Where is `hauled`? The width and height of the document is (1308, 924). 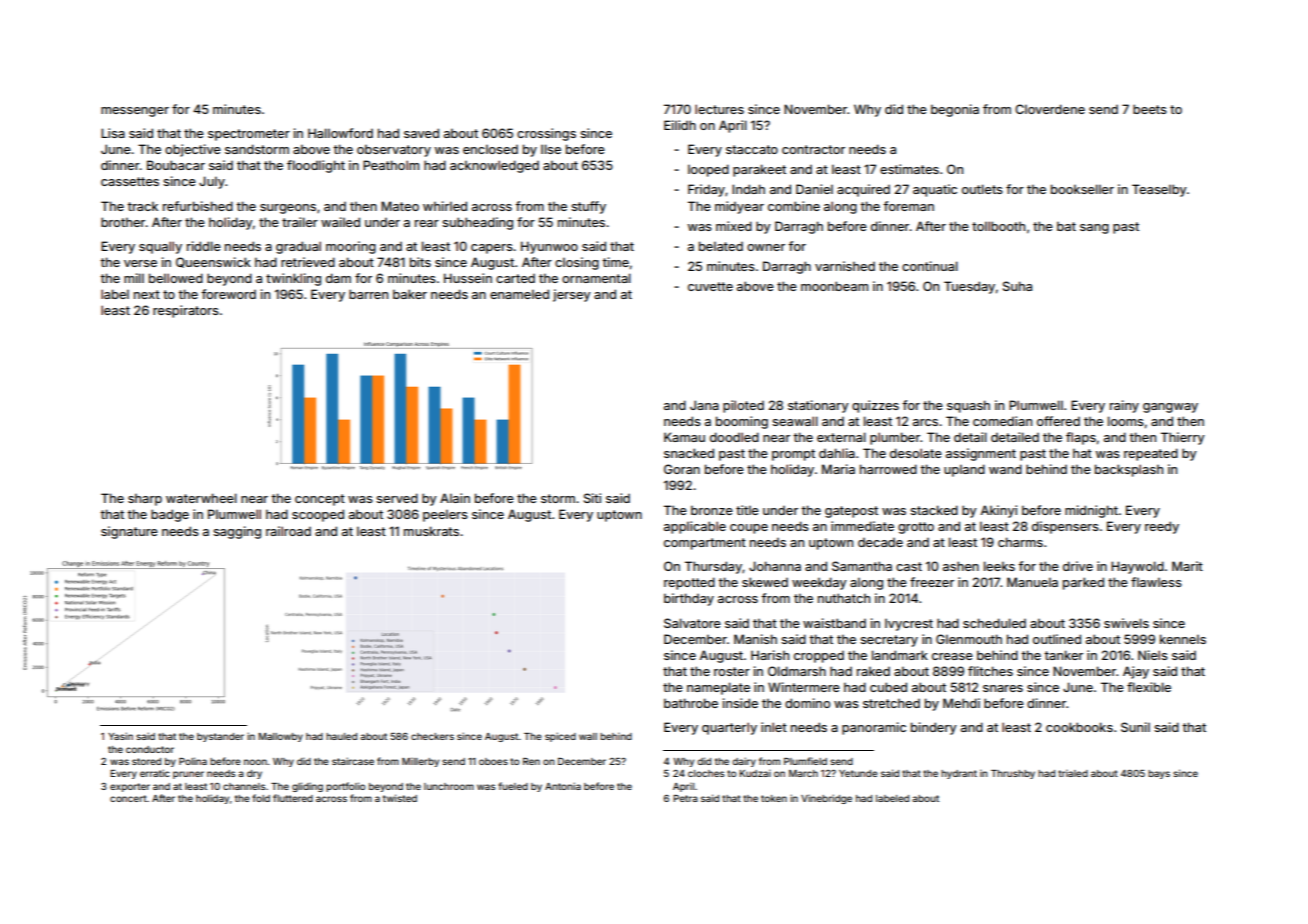 hauled is located at coordinates (341, 736).
